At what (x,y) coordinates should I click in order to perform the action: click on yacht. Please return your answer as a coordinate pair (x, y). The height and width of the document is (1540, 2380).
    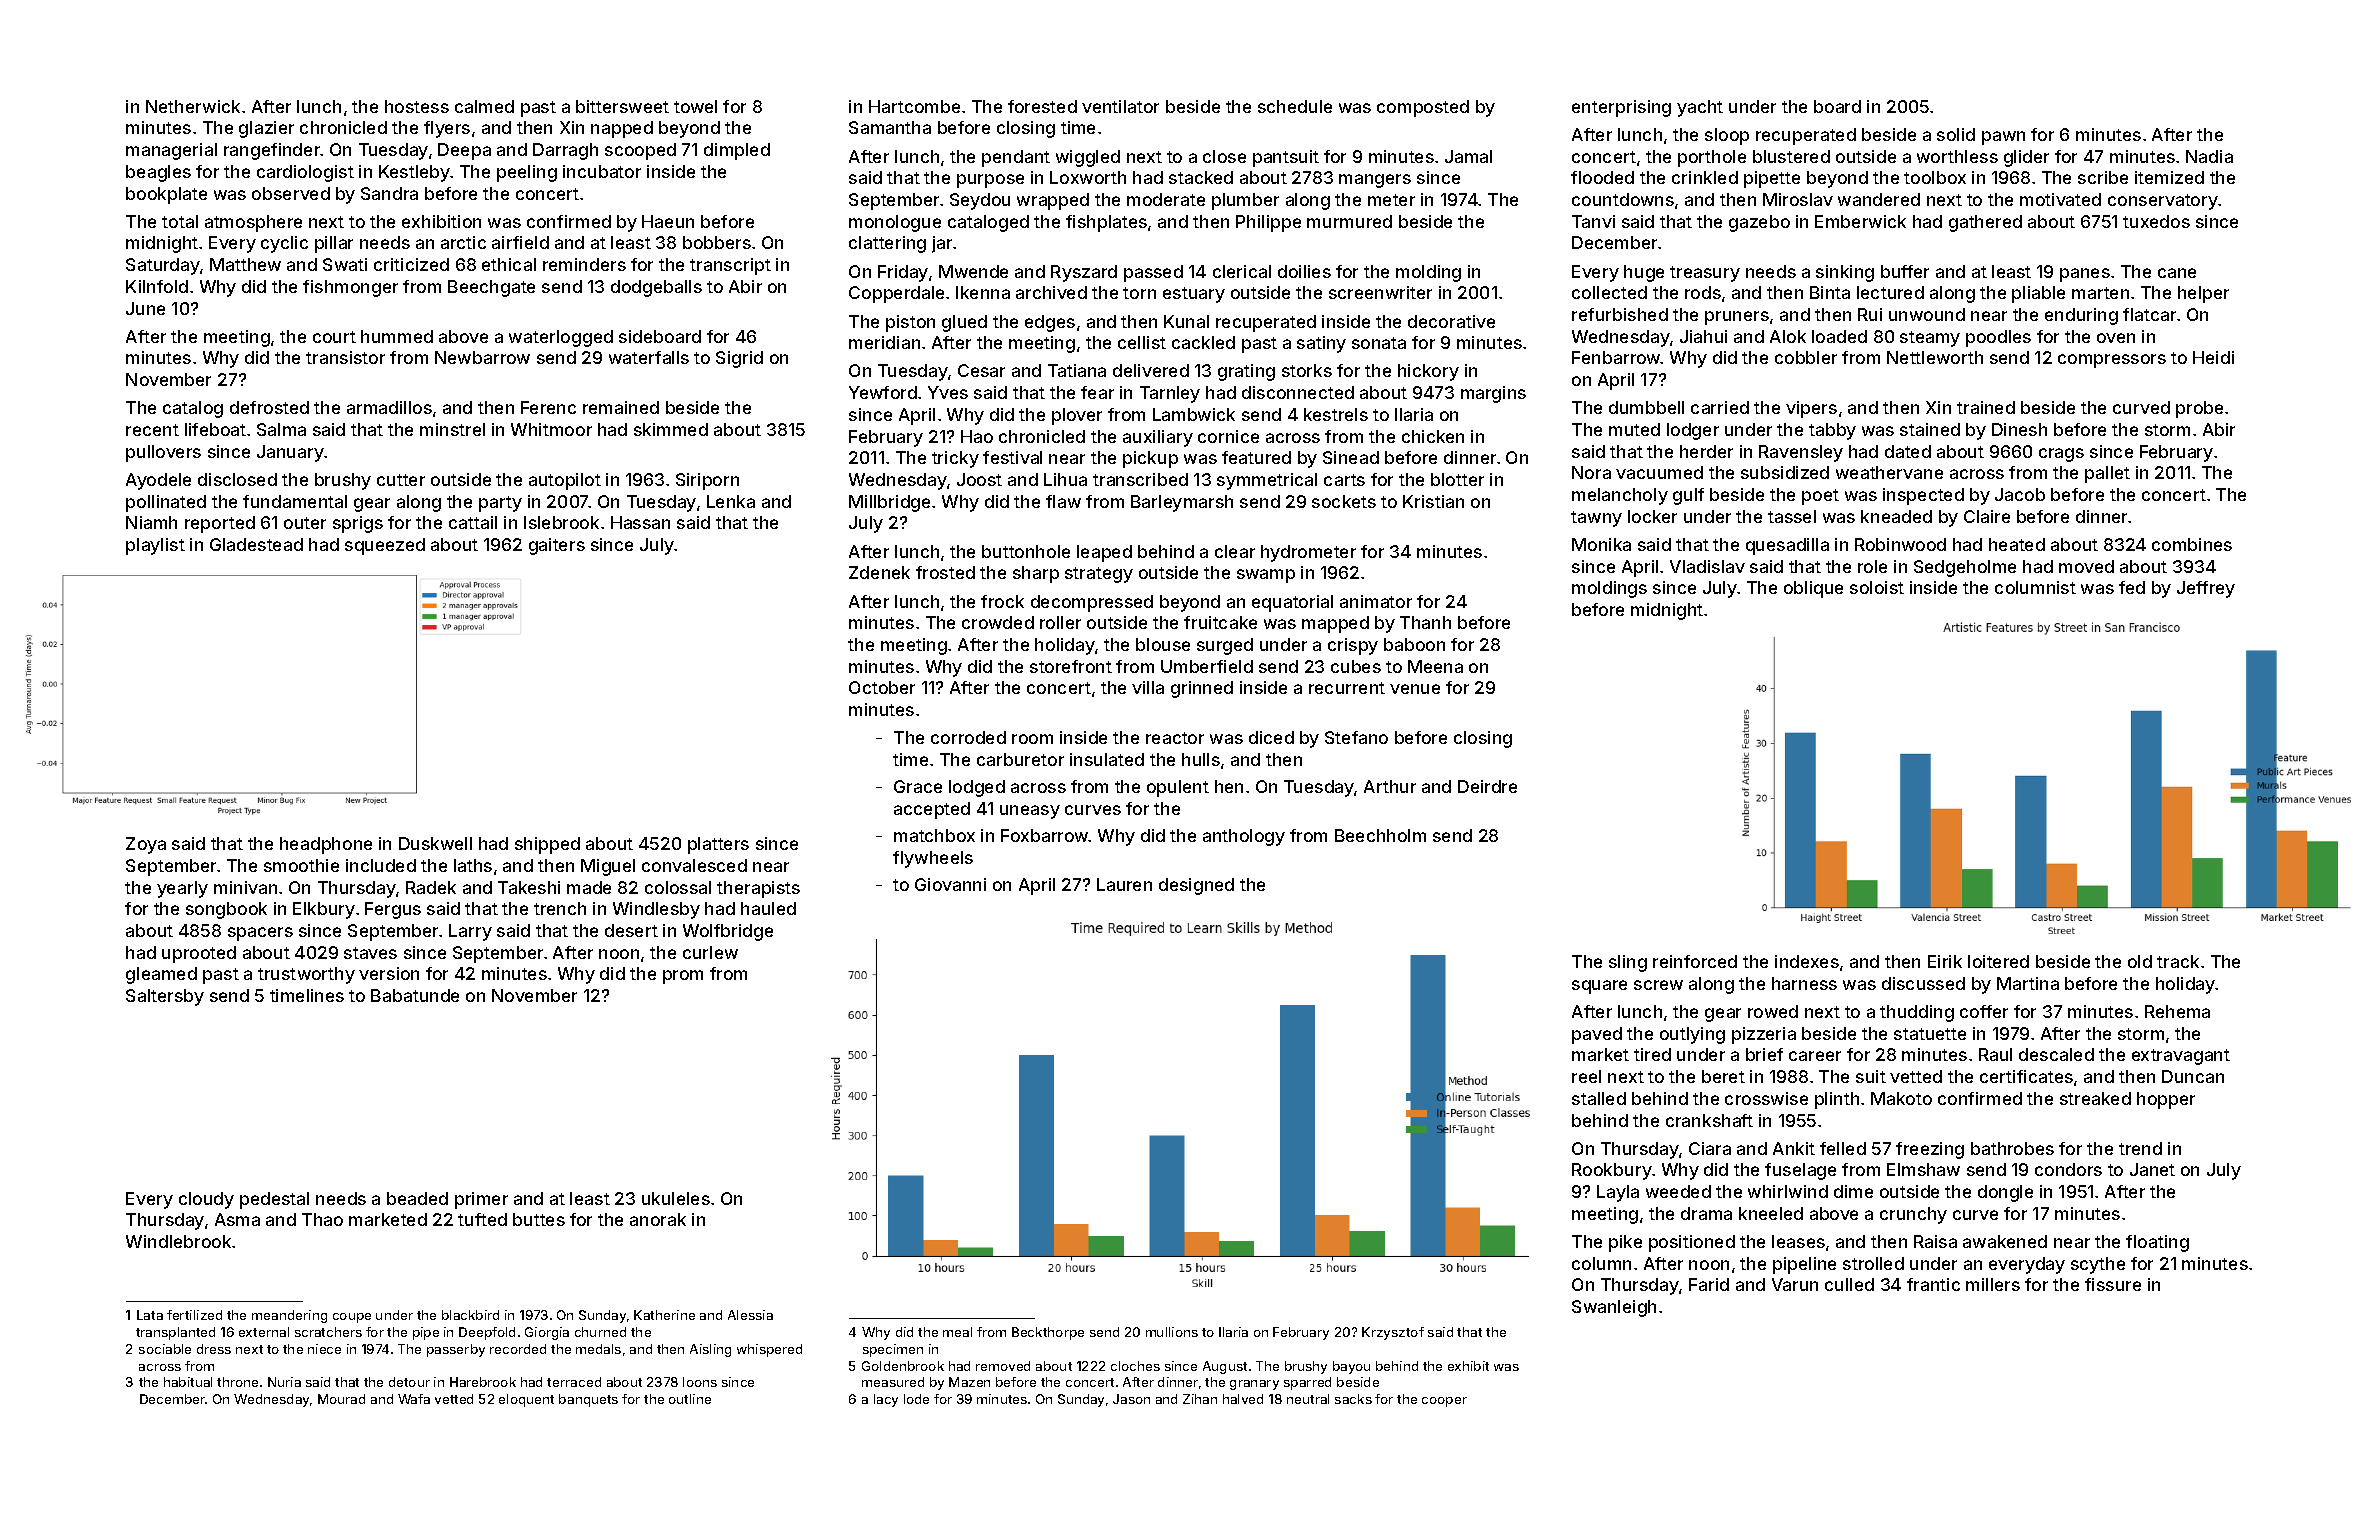
    Looking at the image, I should click on (1700, 108).
